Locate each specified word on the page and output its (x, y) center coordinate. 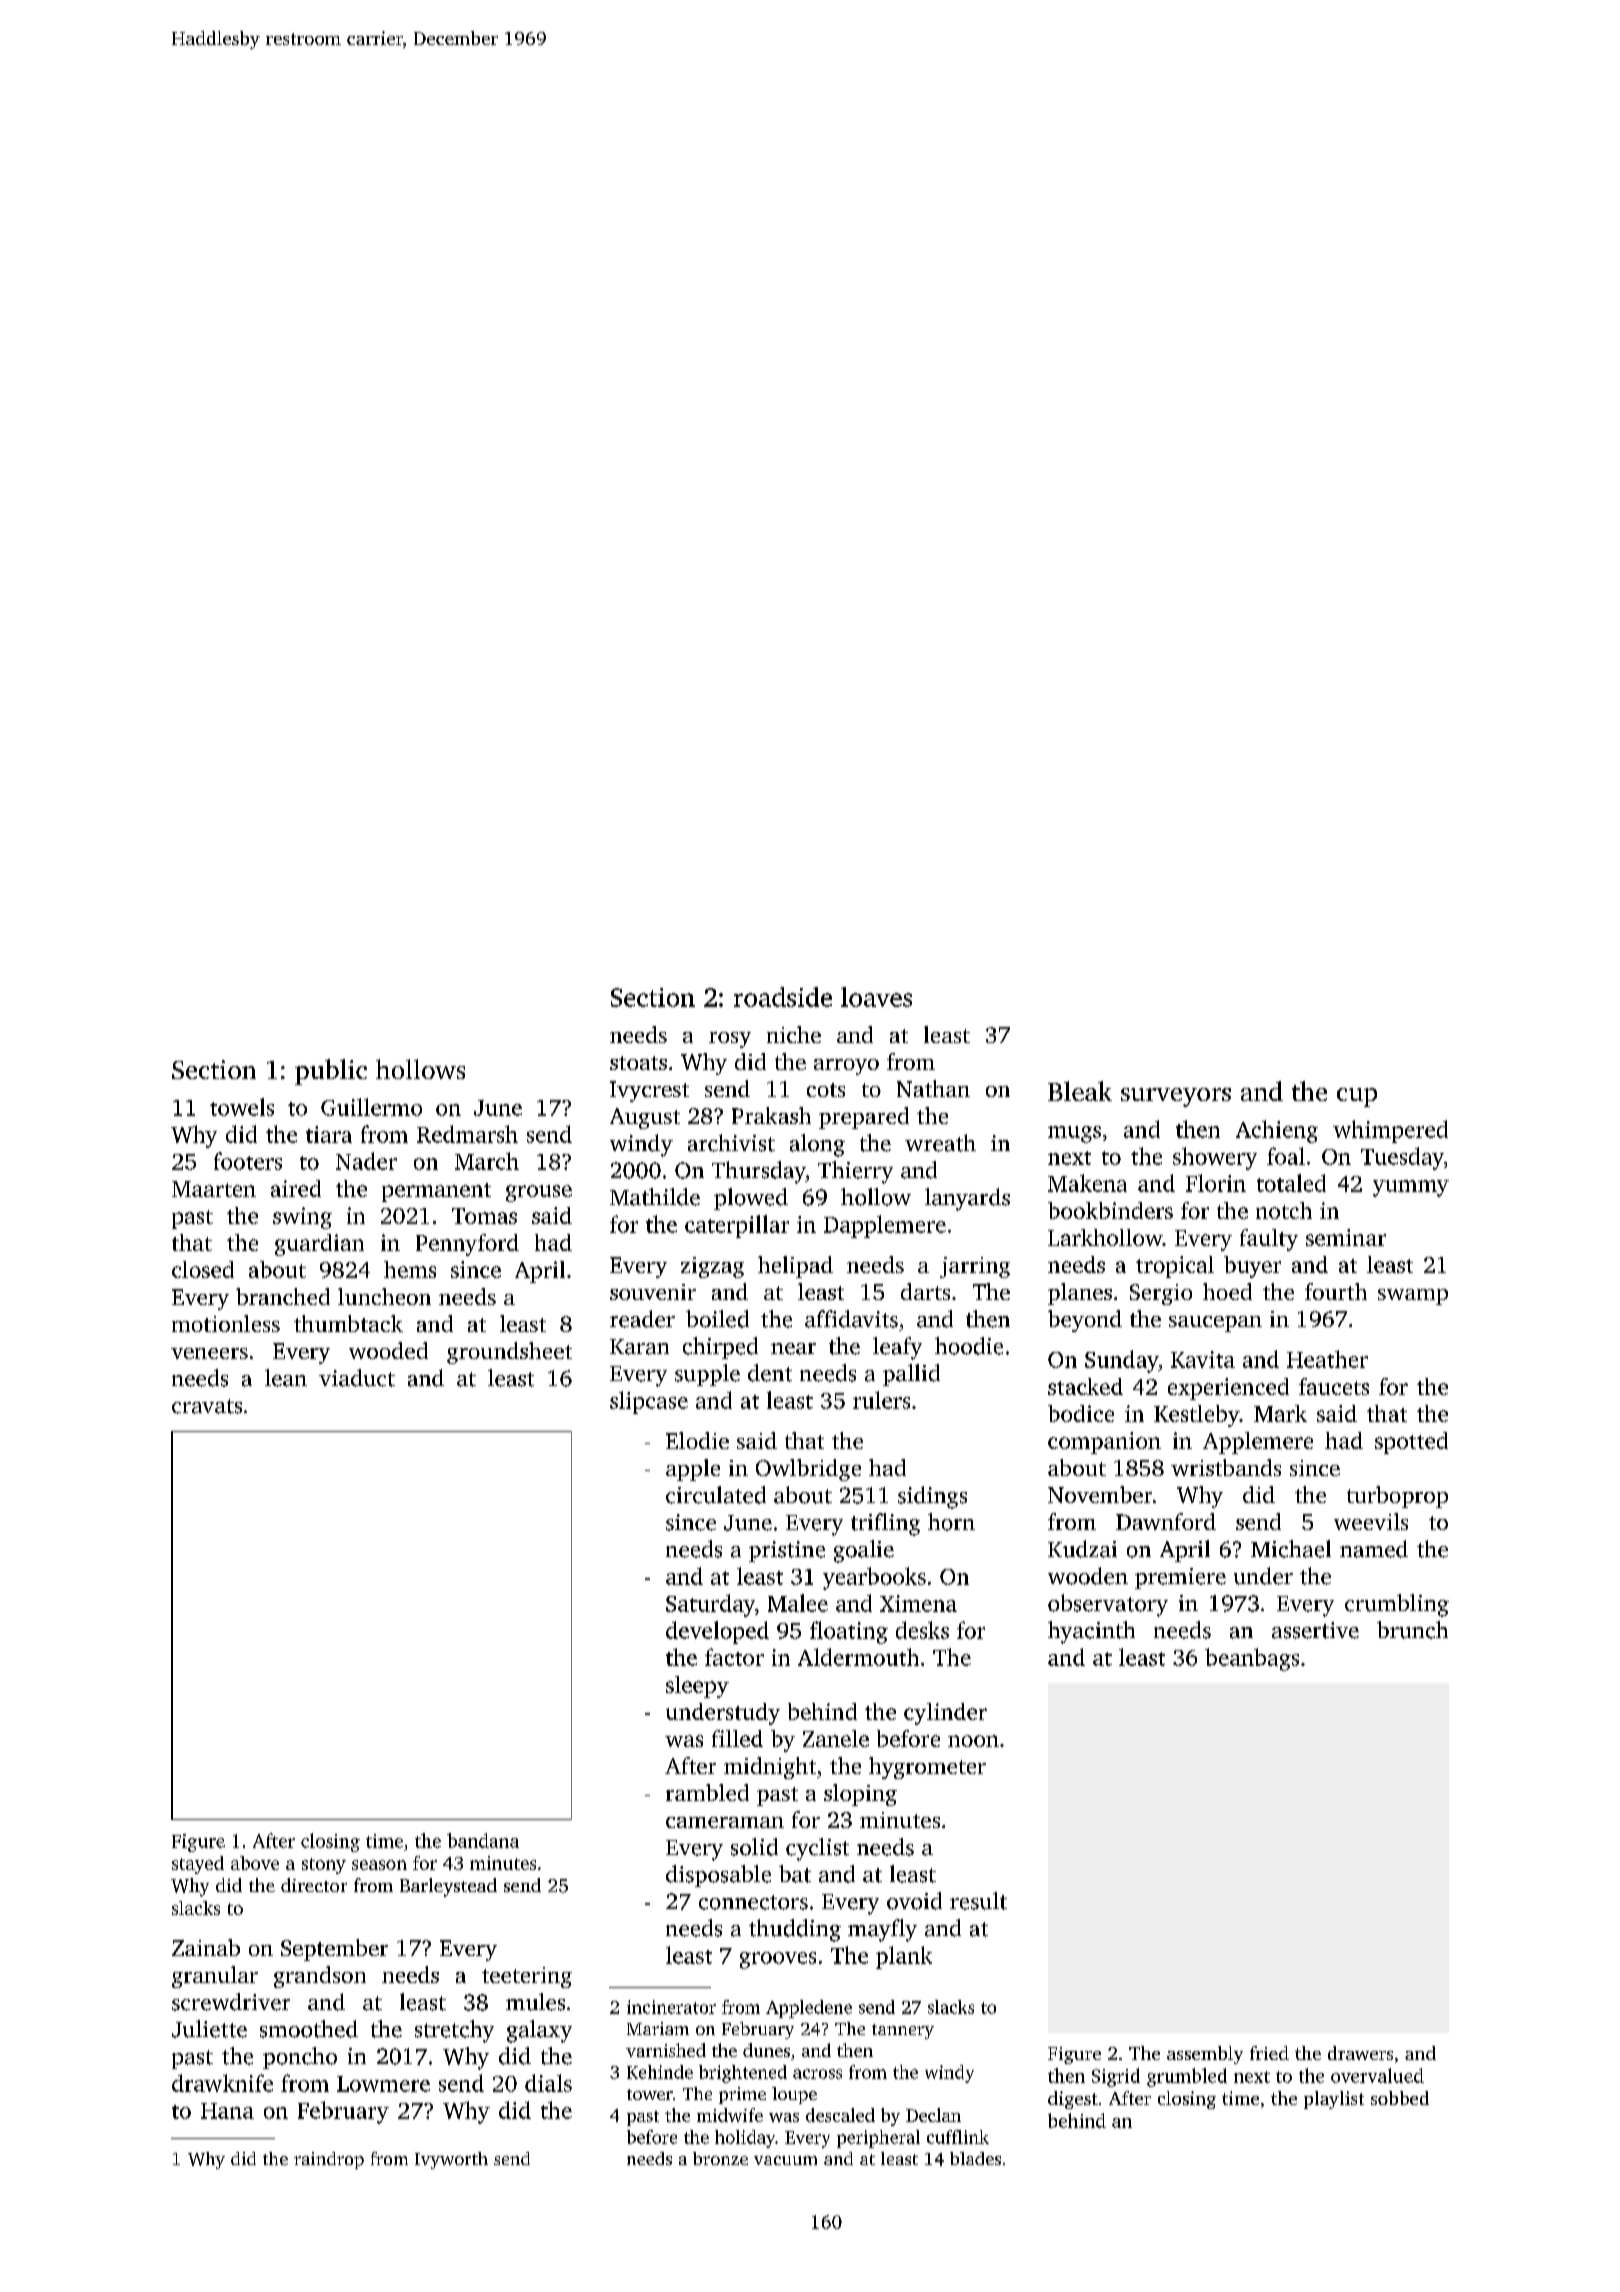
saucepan (1215, 1324)
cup (1357, 1097)
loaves (876, 997)
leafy (897, 1348)
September (334, 1950)
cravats (207, 1406)
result (978, 1901)
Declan (933, 2115)
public (331, 1072)
